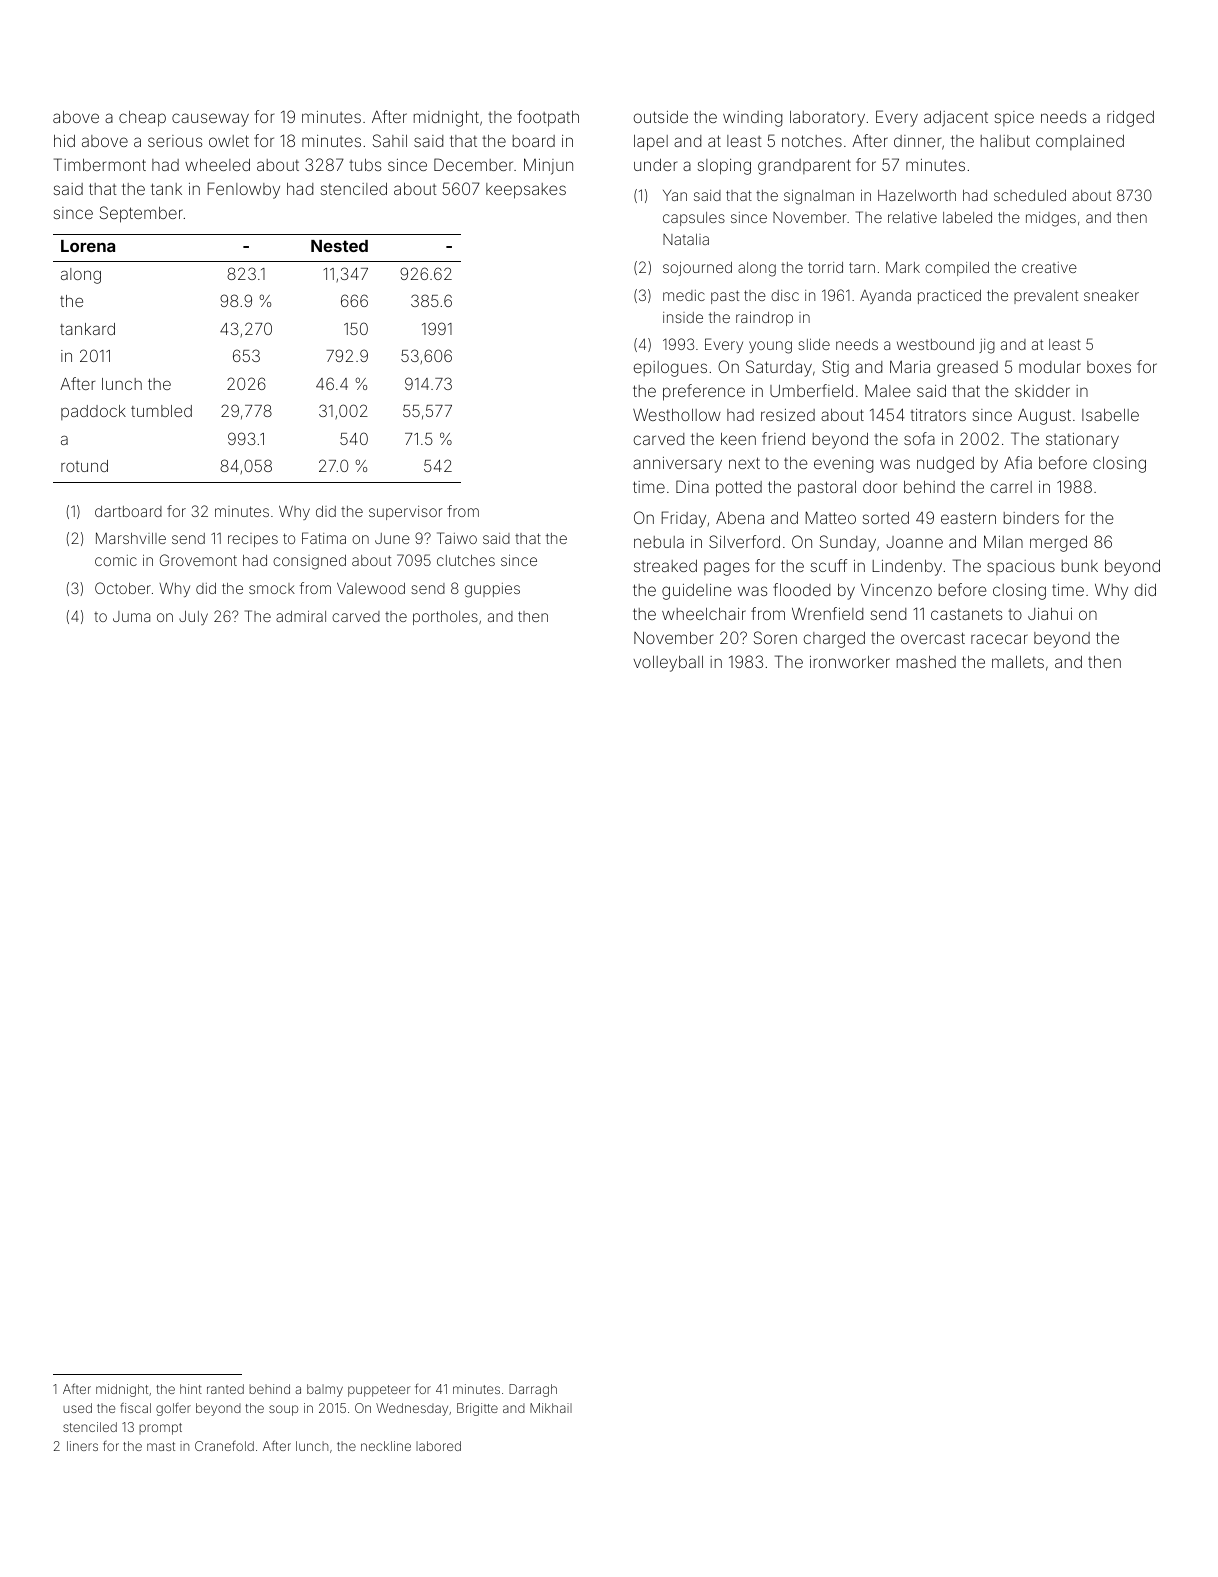 The height and width of the screenshot is (1577, 1218). I want to click on causeway, so click(210, 120).
